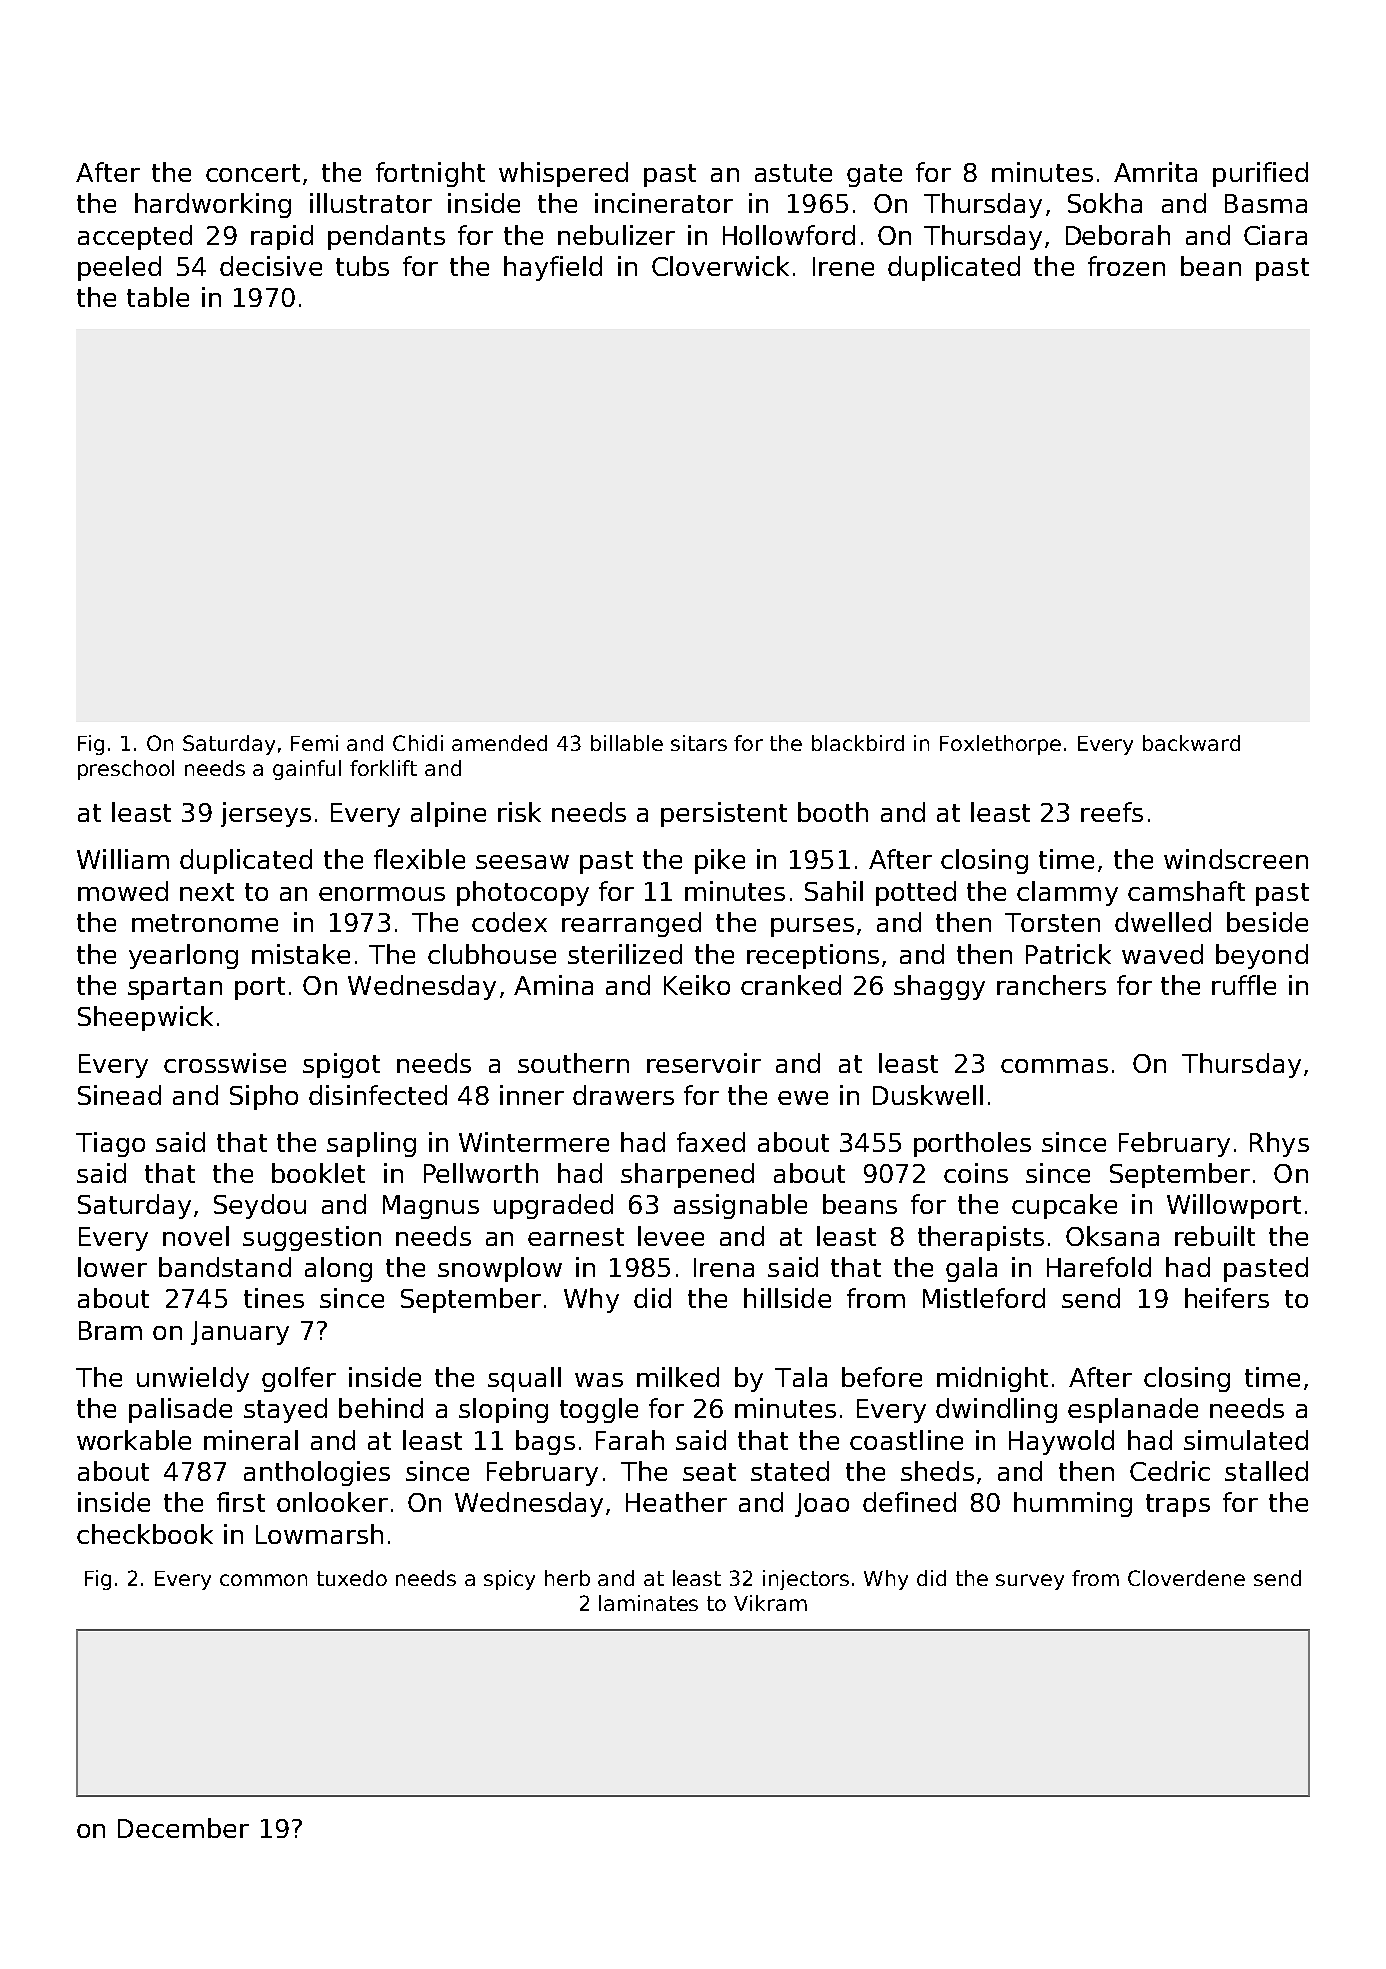 Image resolution: width=1386 pixels, height=1969 pixels. I want to click on sapling, so click(371, 1144).
